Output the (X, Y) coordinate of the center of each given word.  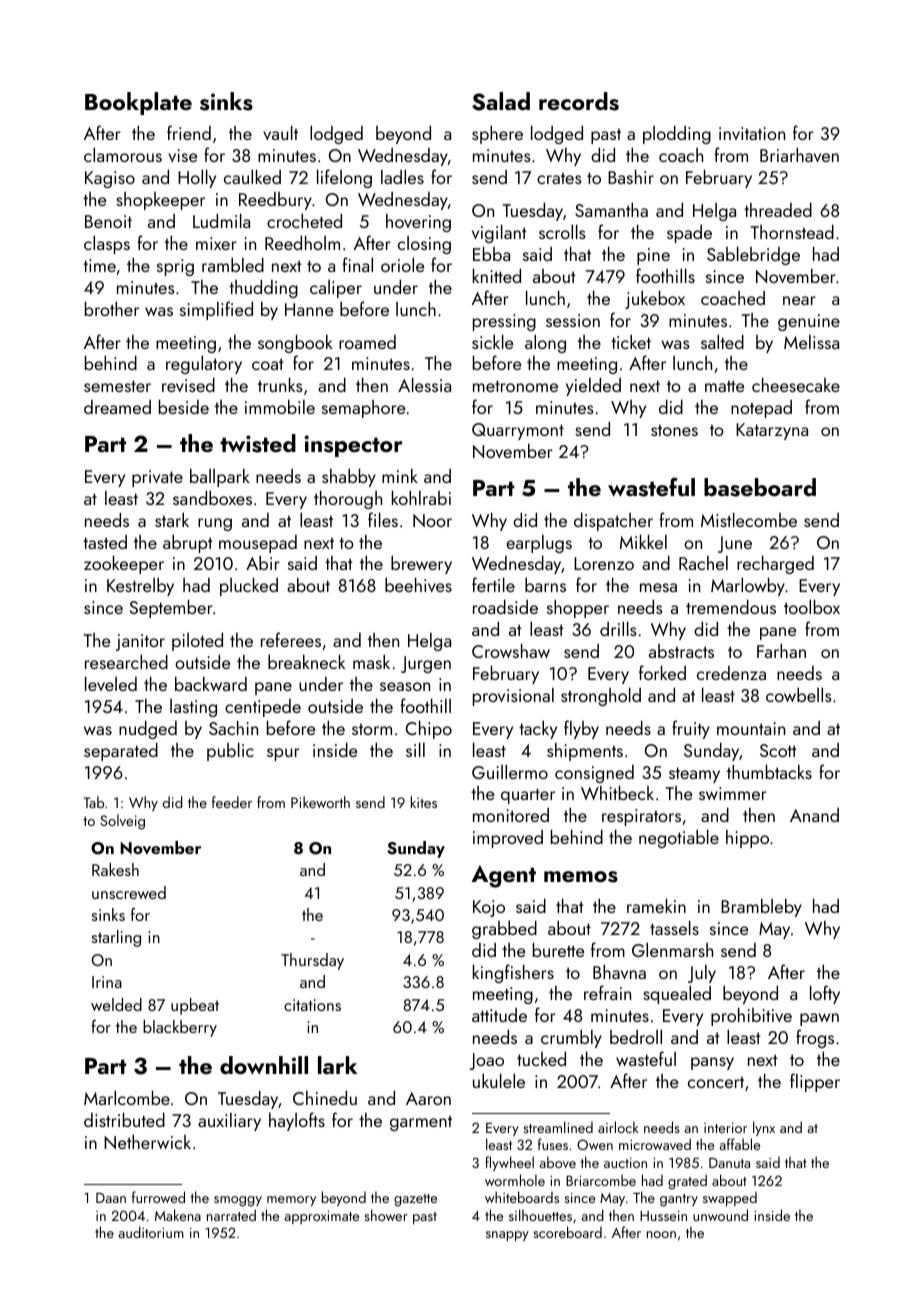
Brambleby (761, 908)
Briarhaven (799, 154)
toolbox (812, 606)
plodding (677, 134)
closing (424, 245)
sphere (497, 134)
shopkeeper (160, 201)
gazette (415, 1200)
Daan (111, 1198)
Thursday (312, 961)
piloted (197, 641)
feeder (232, 802)
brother (112, 308)
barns (545, 585)
